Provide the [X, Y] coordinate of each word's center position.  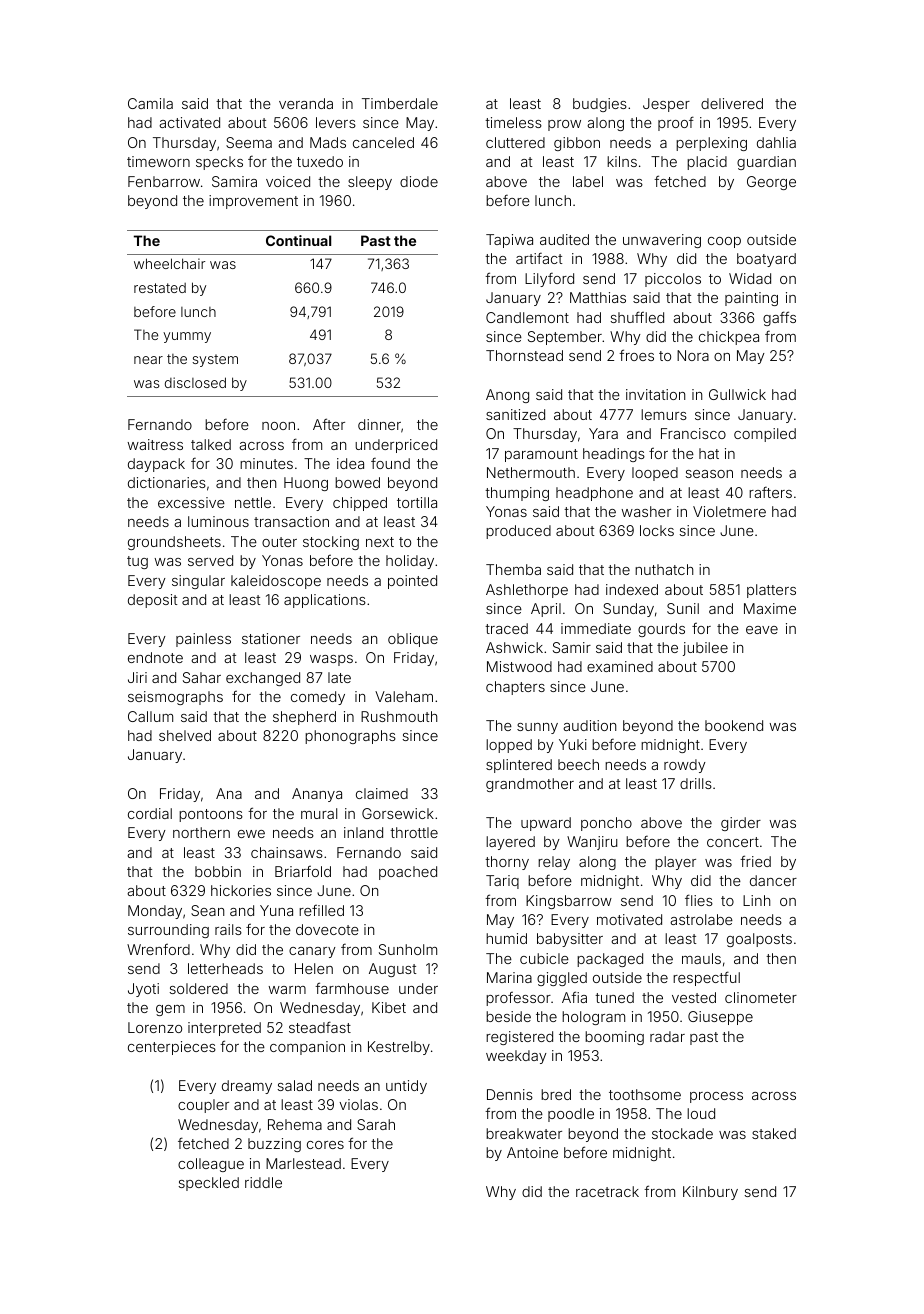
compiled [765, 435]
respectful [706, 978]
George [771, 183]
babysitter [570, 940]
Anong [507, 396]
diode [419, 181]
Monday [155, 912]
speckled [209, 1184]
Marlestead [303, 1163]
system [215, 360]
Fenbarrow [164, 181]
